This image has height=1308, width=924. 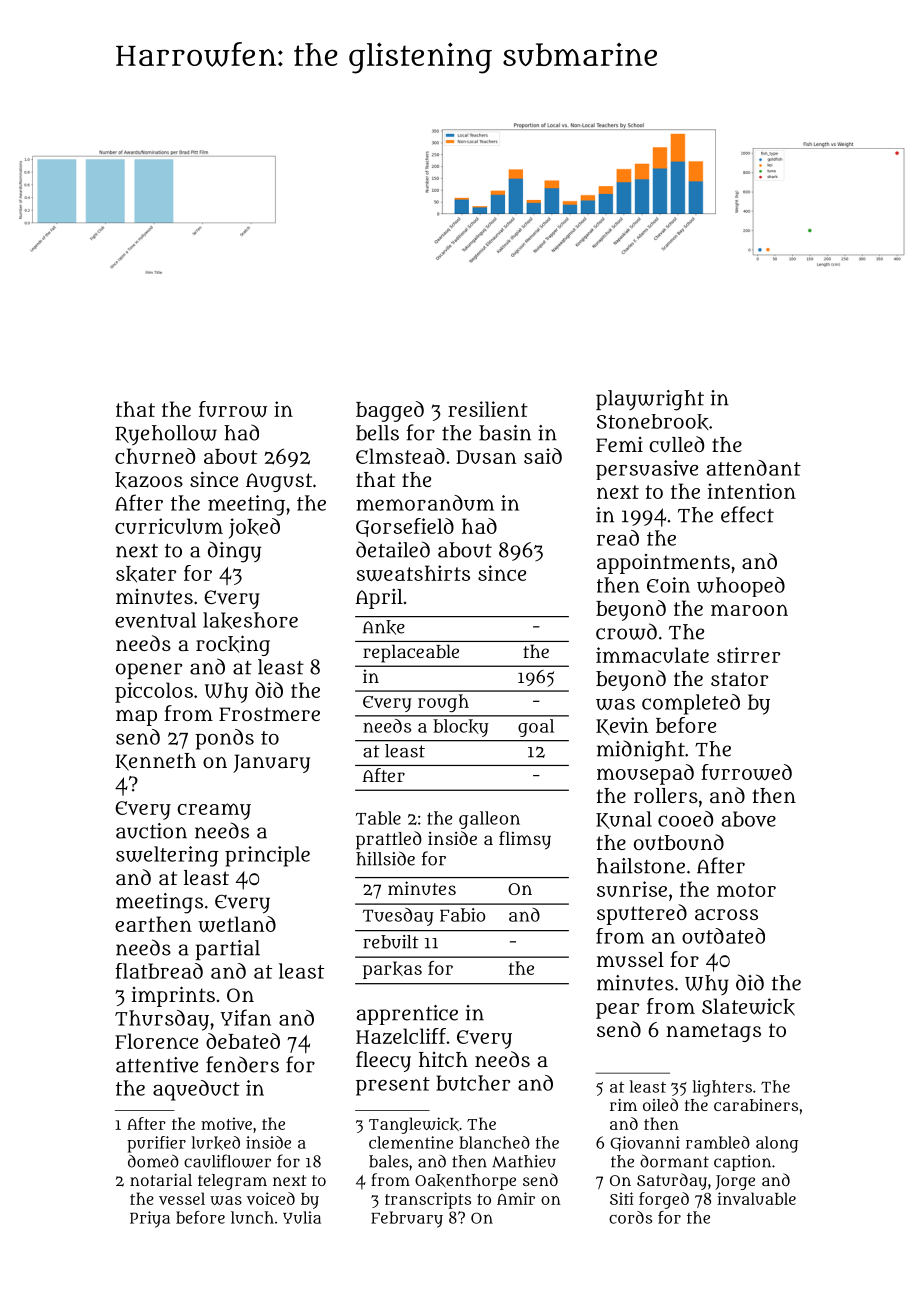 I want to click on partial, so click(x=228, y=950).
